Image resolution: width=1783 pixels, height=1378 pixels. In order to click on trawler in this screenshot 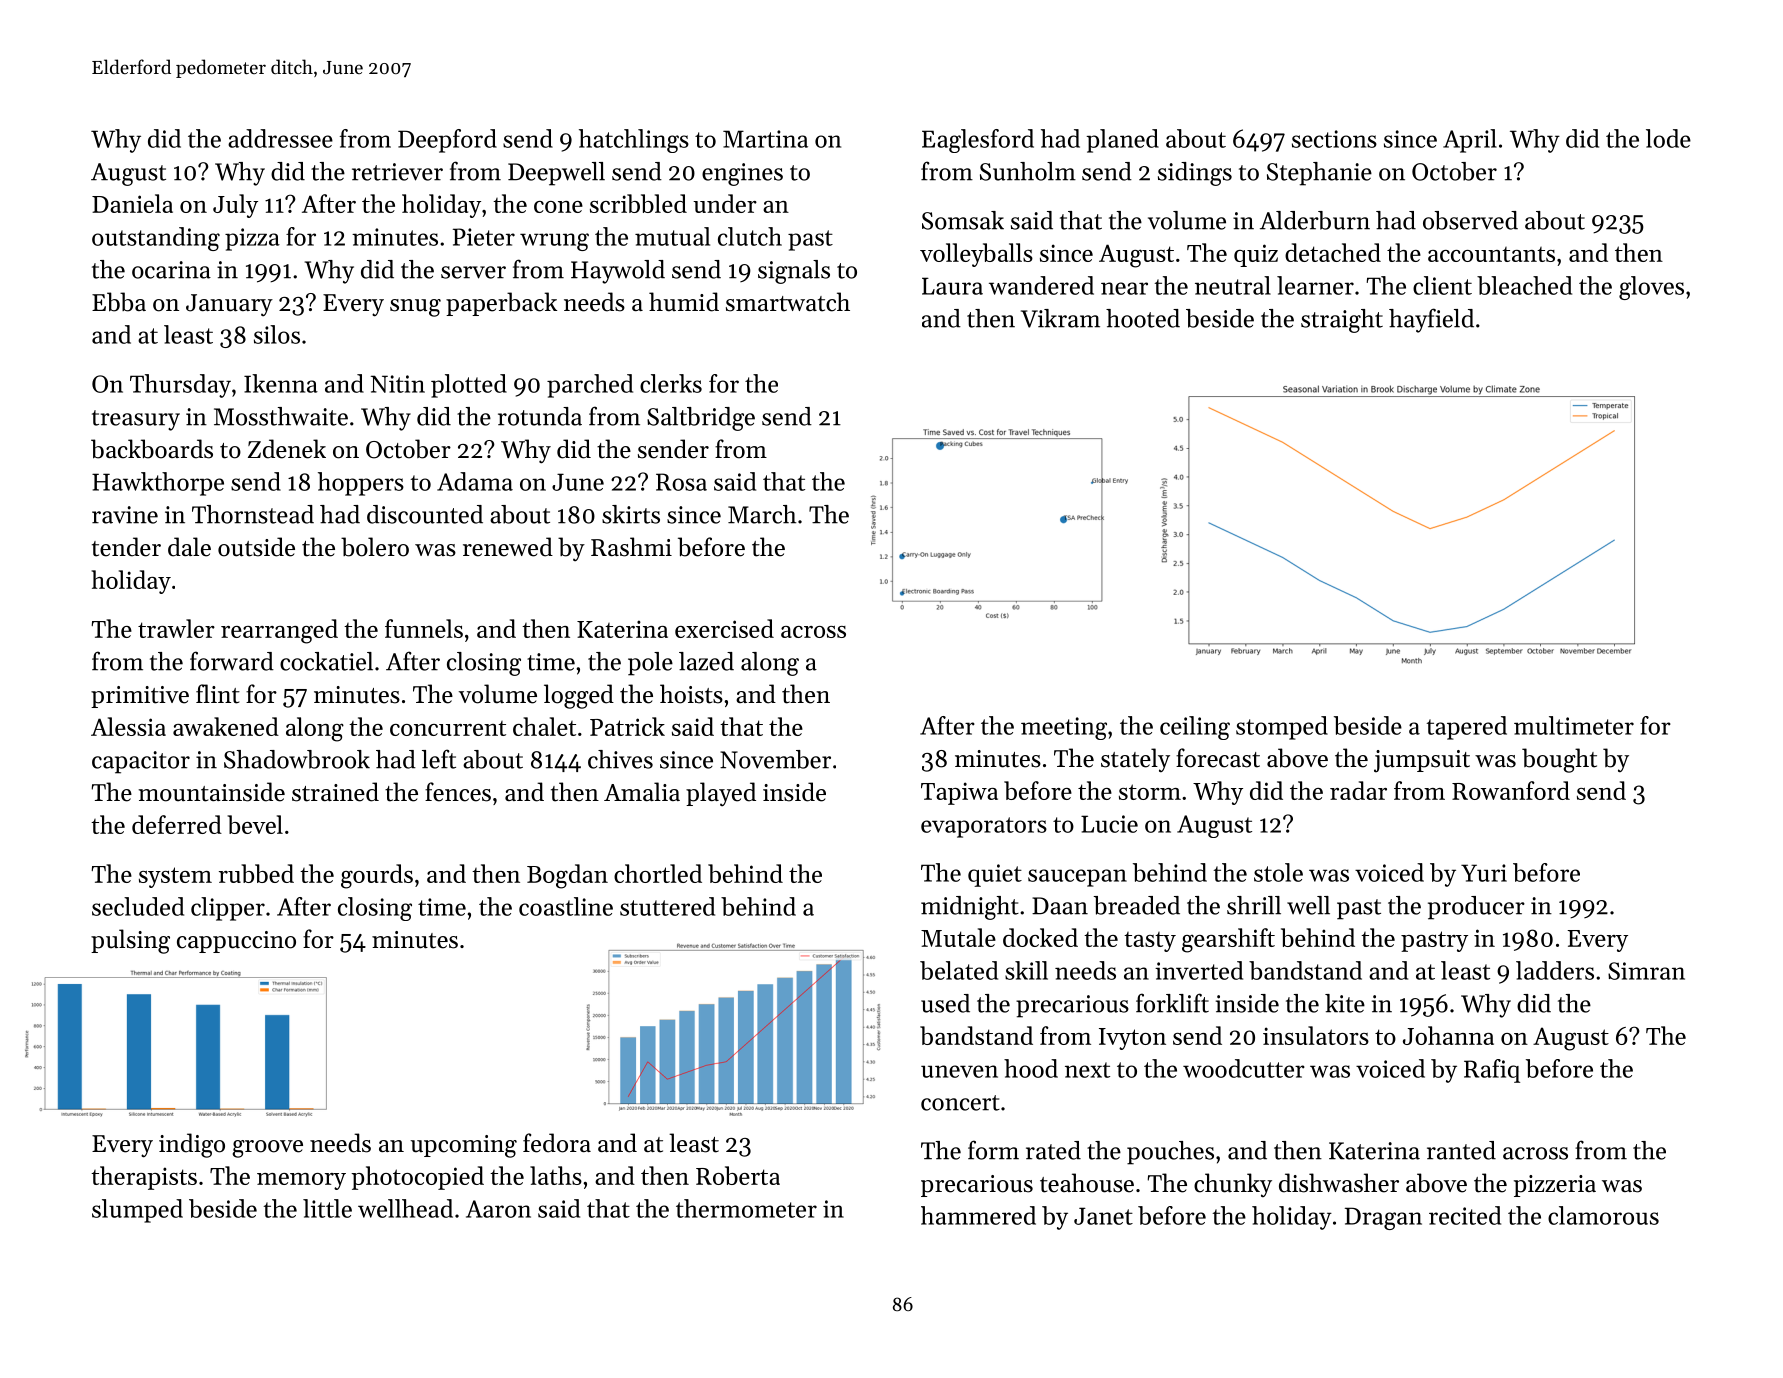, I will do `click(176, 628)`.
